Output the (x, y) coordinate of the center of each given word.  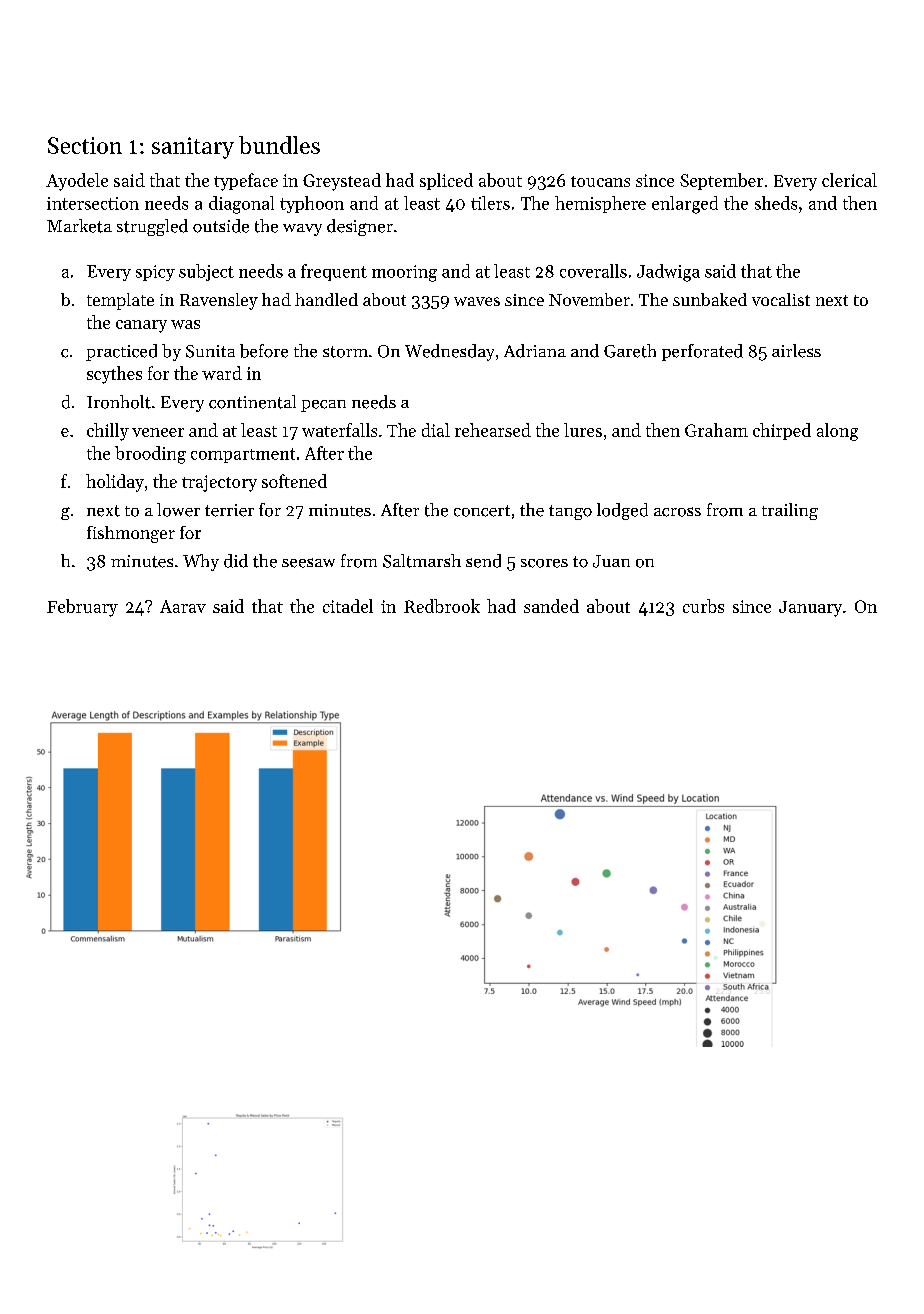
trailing (790, 511)
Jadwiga (668, 273)
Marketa (79, 226)
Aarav (183, 606)
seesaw (308, 563)
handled (326, 299)
